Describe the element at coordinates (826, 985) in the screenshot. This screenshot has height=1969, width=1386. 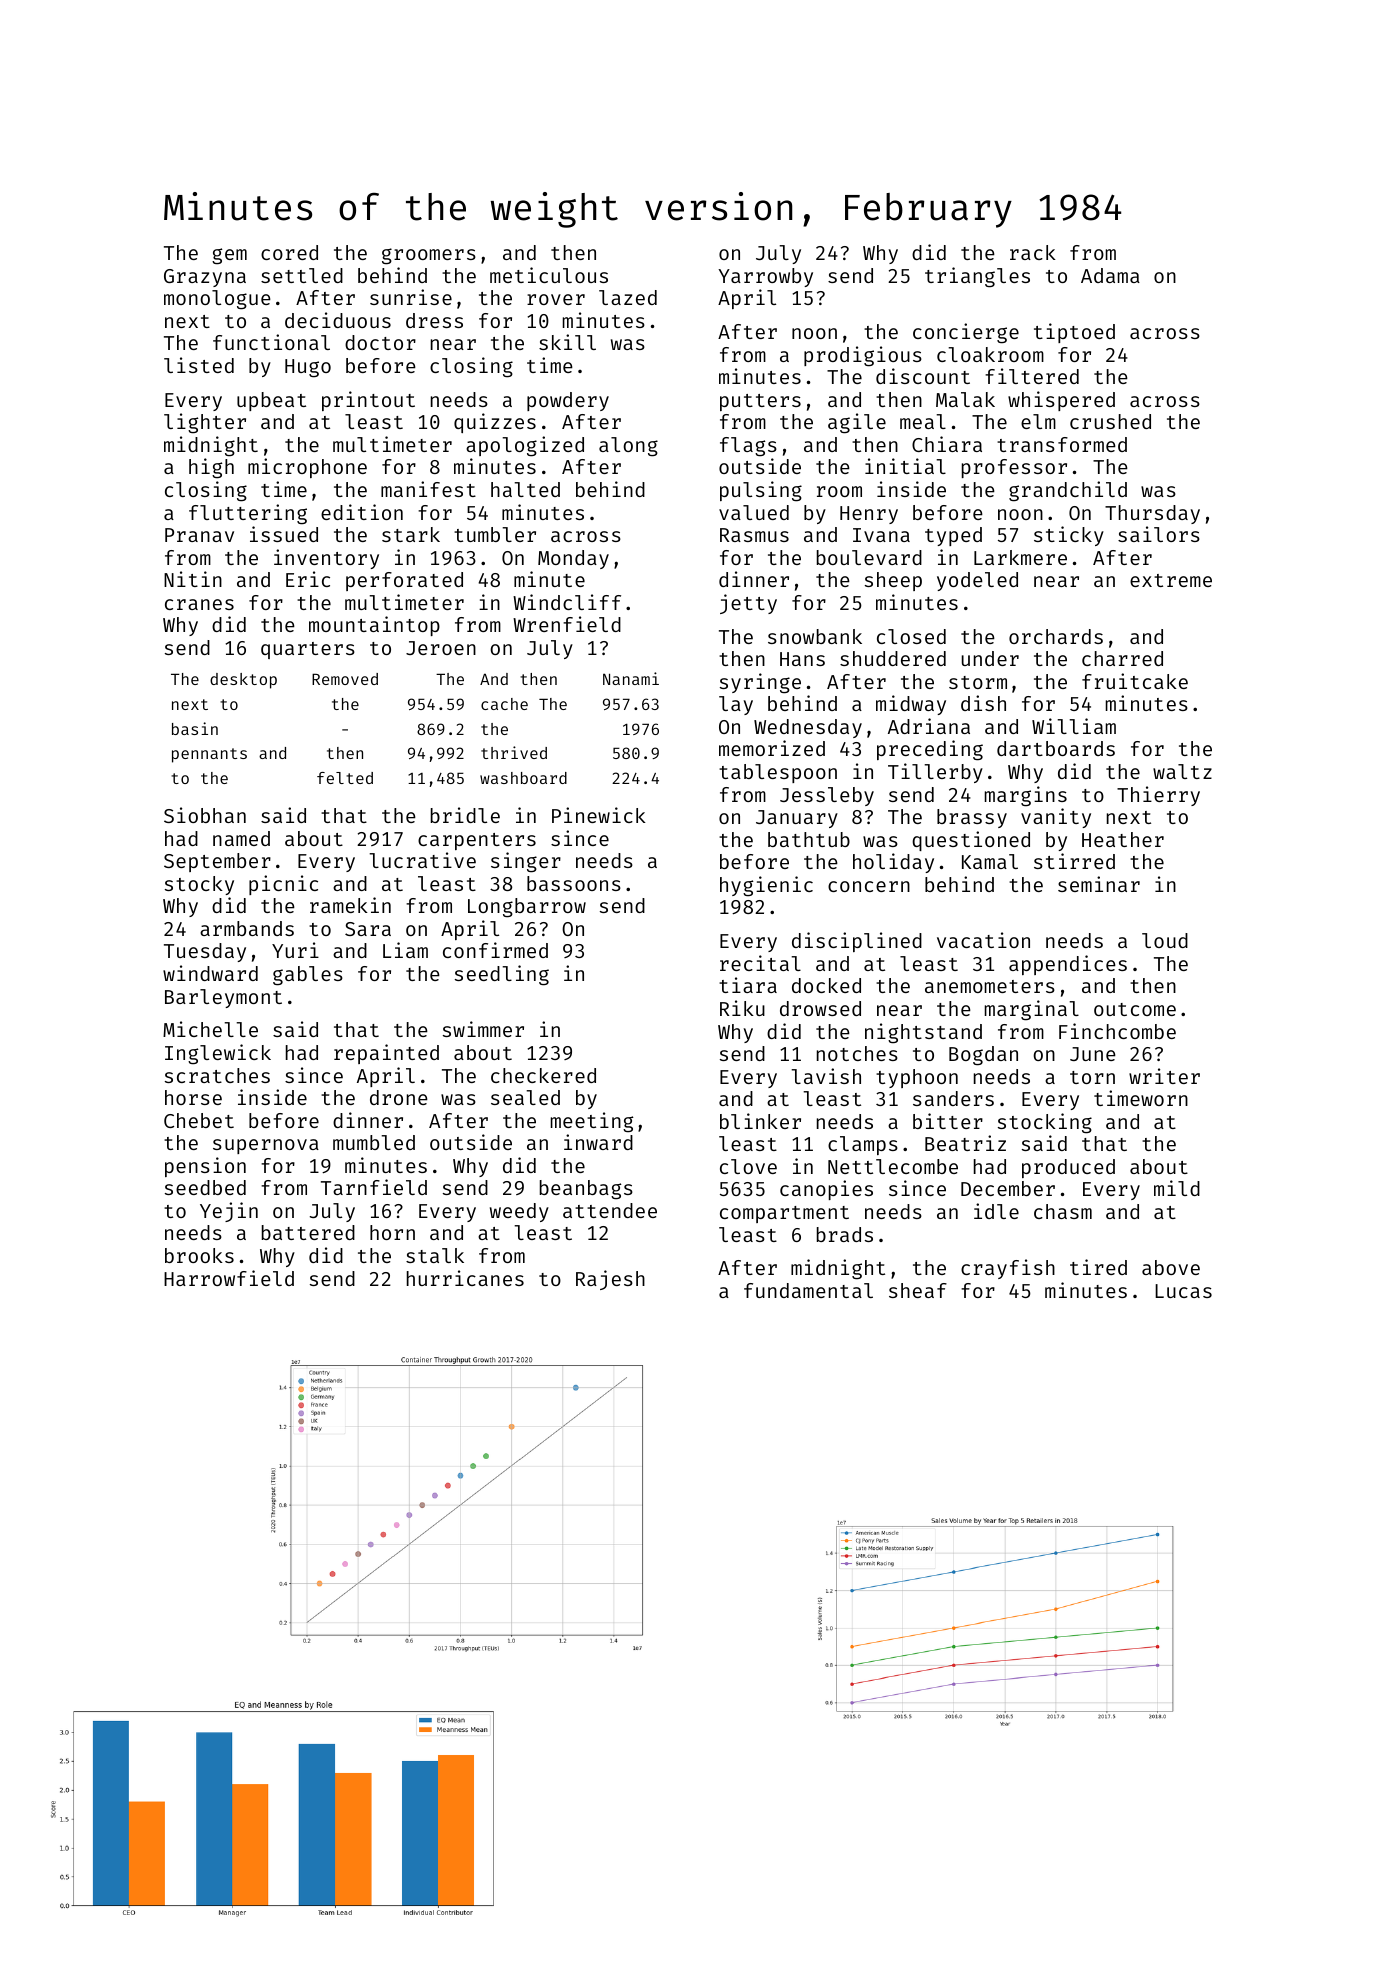
I see `docked` at that location.
